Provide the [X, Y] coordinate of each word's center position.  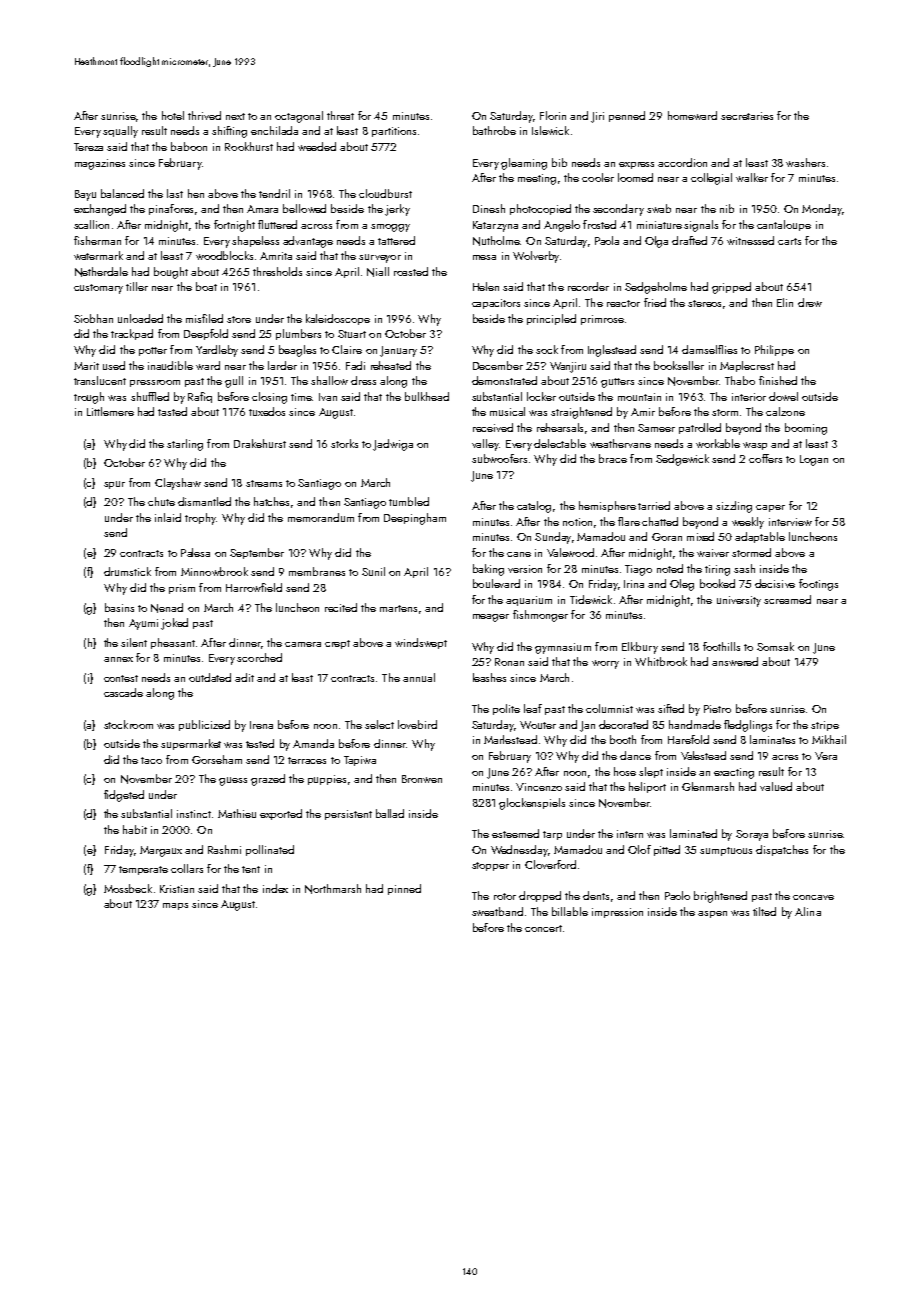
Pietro [717, 709]
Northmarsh [333, 889]
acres [785, 757]
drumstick [127, 571]
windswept [421, 643]
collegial [711, 179]
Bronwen [422, 779]
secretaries [747, 116]
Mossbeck [128, 888]
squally [120, 132]
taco [151, 760]
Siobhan [93, 318]
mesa [484, 257]
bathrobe [494, 130]
